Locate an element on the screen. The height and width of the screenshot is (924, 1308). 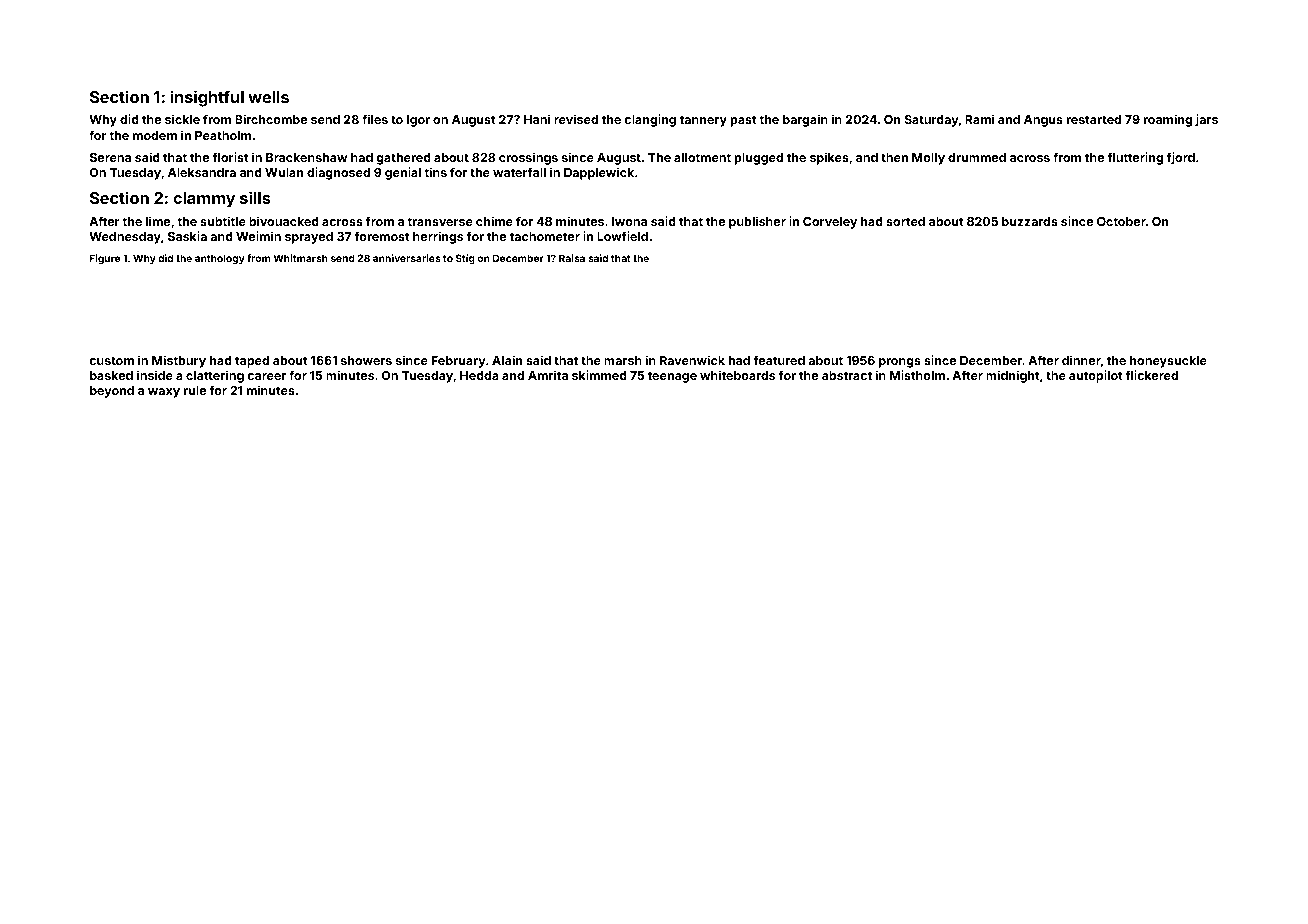
teenage is located at coordinates (672, 377).
